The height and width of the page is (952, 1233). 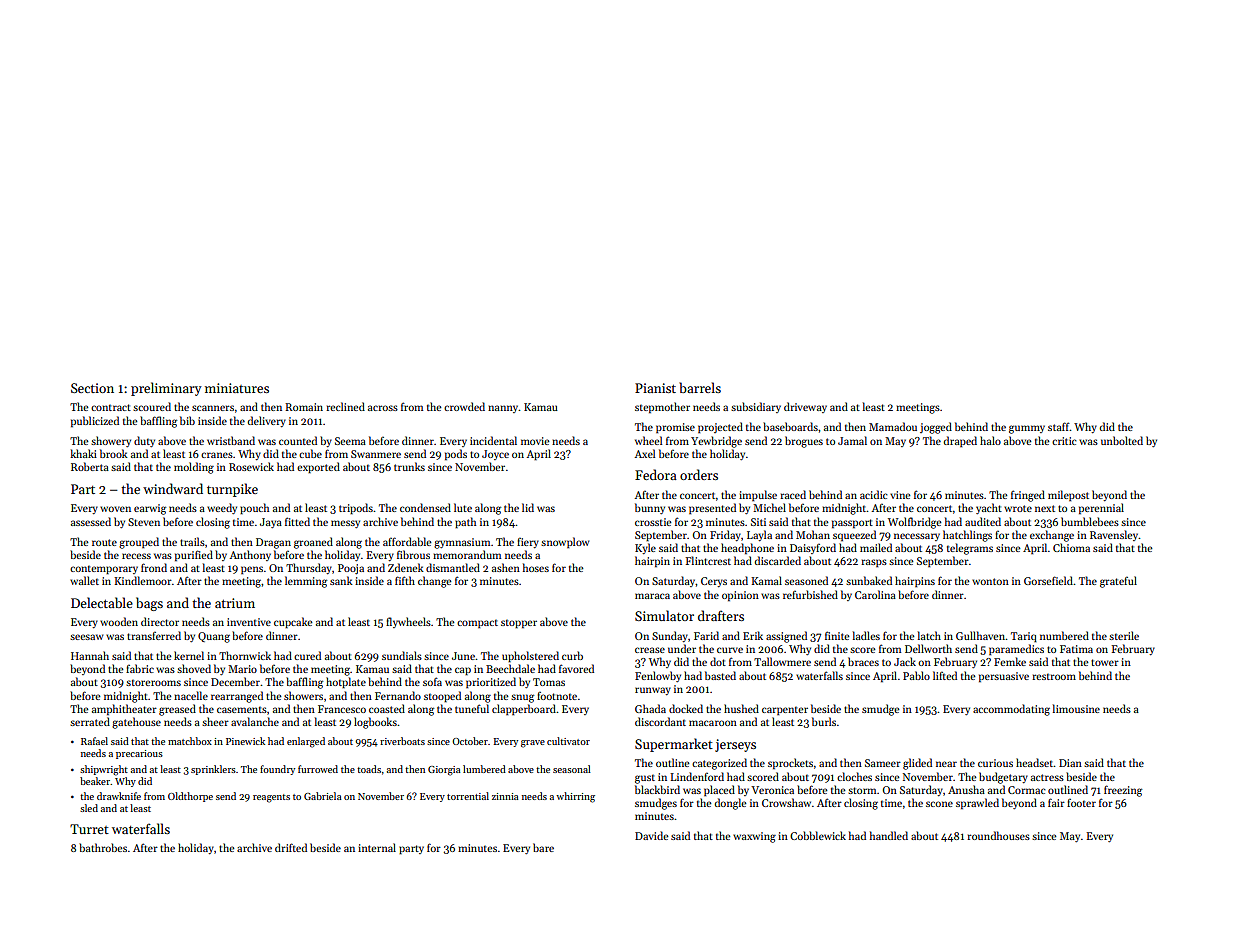 What do you see at coordinates (753, 635) in the page?
I see `Erik` at bounding box center [753, 635].
